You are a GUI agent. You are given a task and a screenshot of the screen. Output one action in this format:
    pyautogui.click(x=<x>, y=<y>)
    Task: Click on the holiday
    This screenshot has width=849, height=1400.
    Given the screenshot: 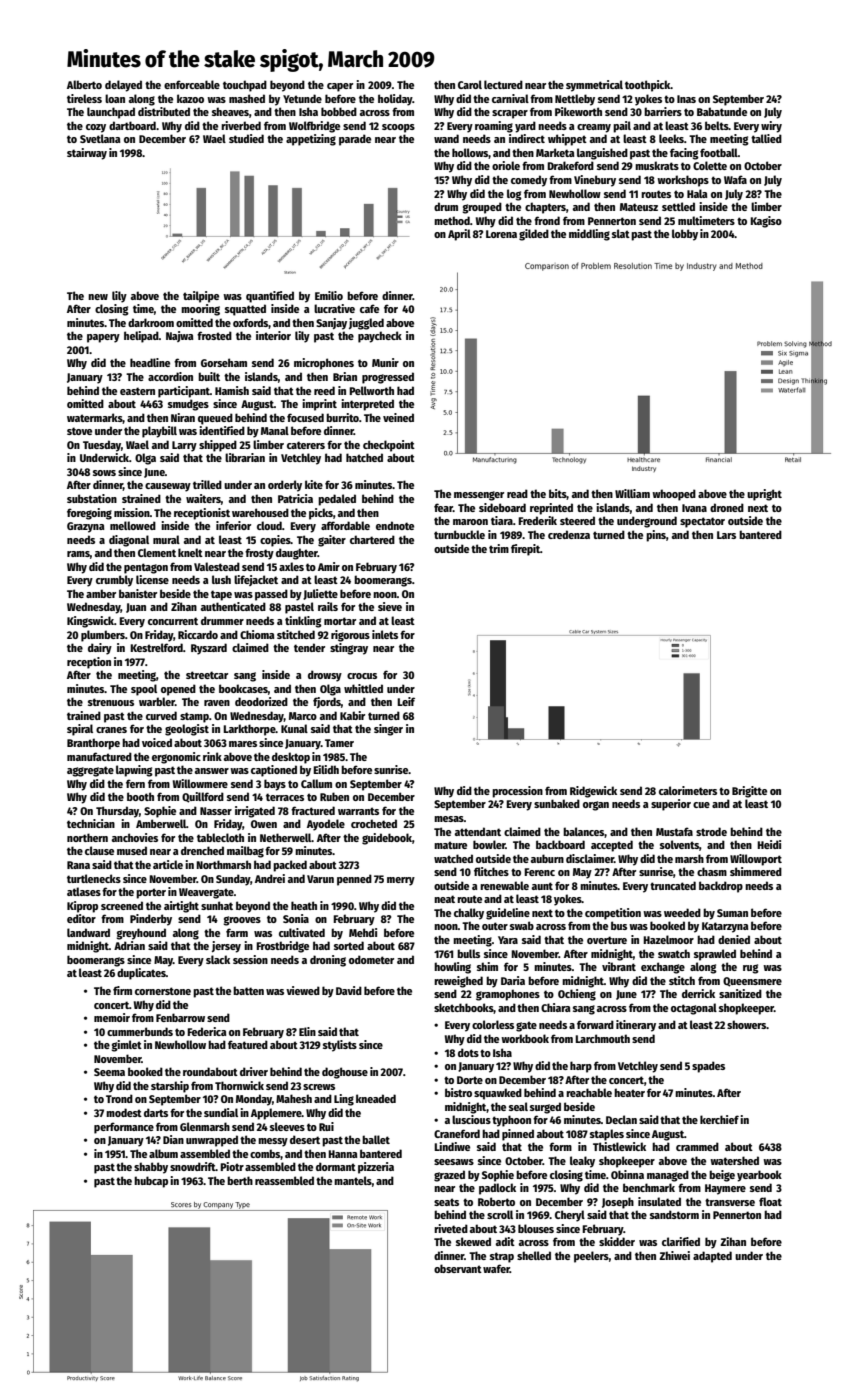 What is the action you would take?
    pyautogui.click(x=395, y=100)
